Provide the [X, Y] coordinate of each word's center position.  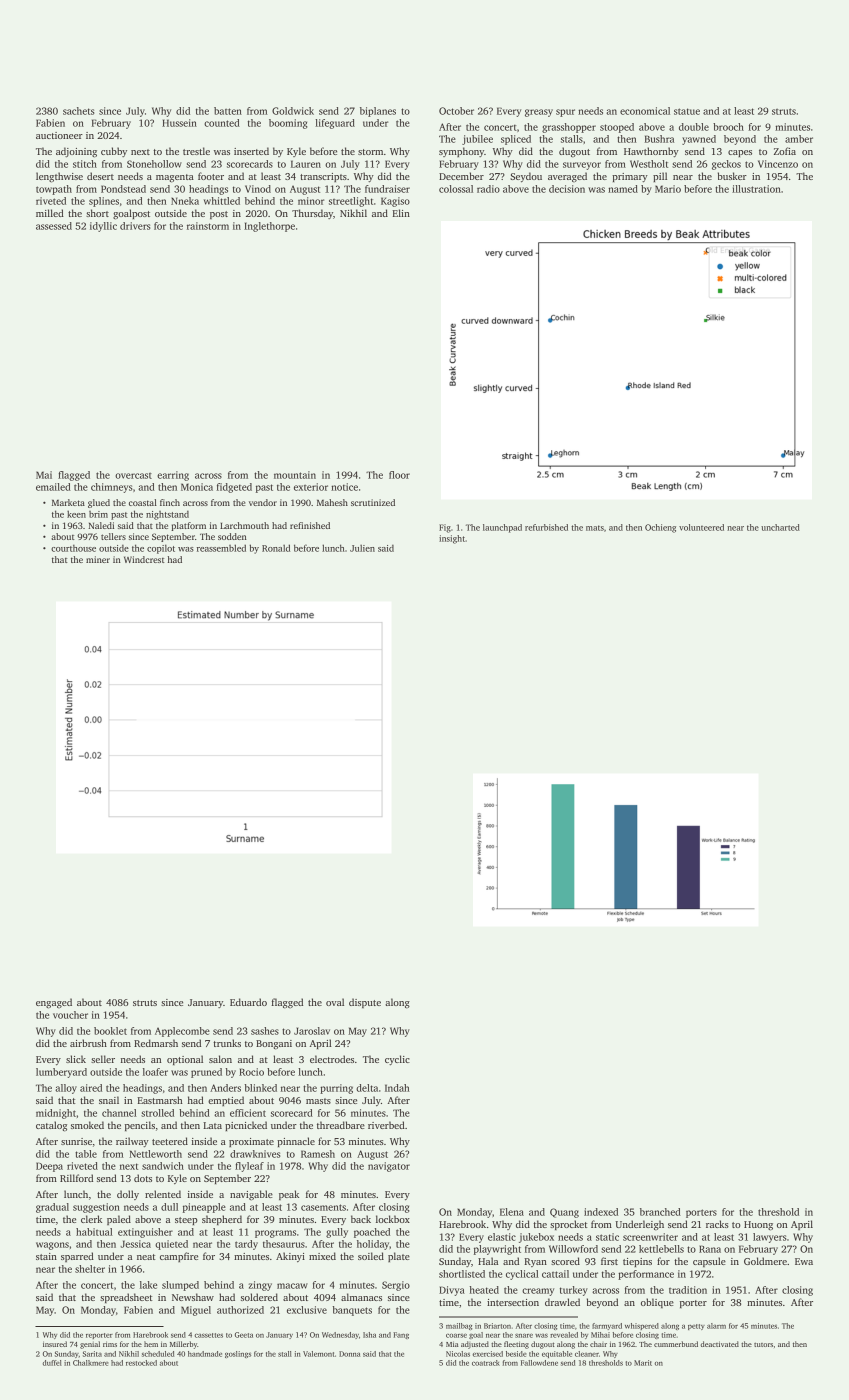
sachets [79, 111]
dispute [365, 1003]
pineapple [204, 1208]
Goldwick [293, 111]
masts [318, 1101]
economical [645, 111]
